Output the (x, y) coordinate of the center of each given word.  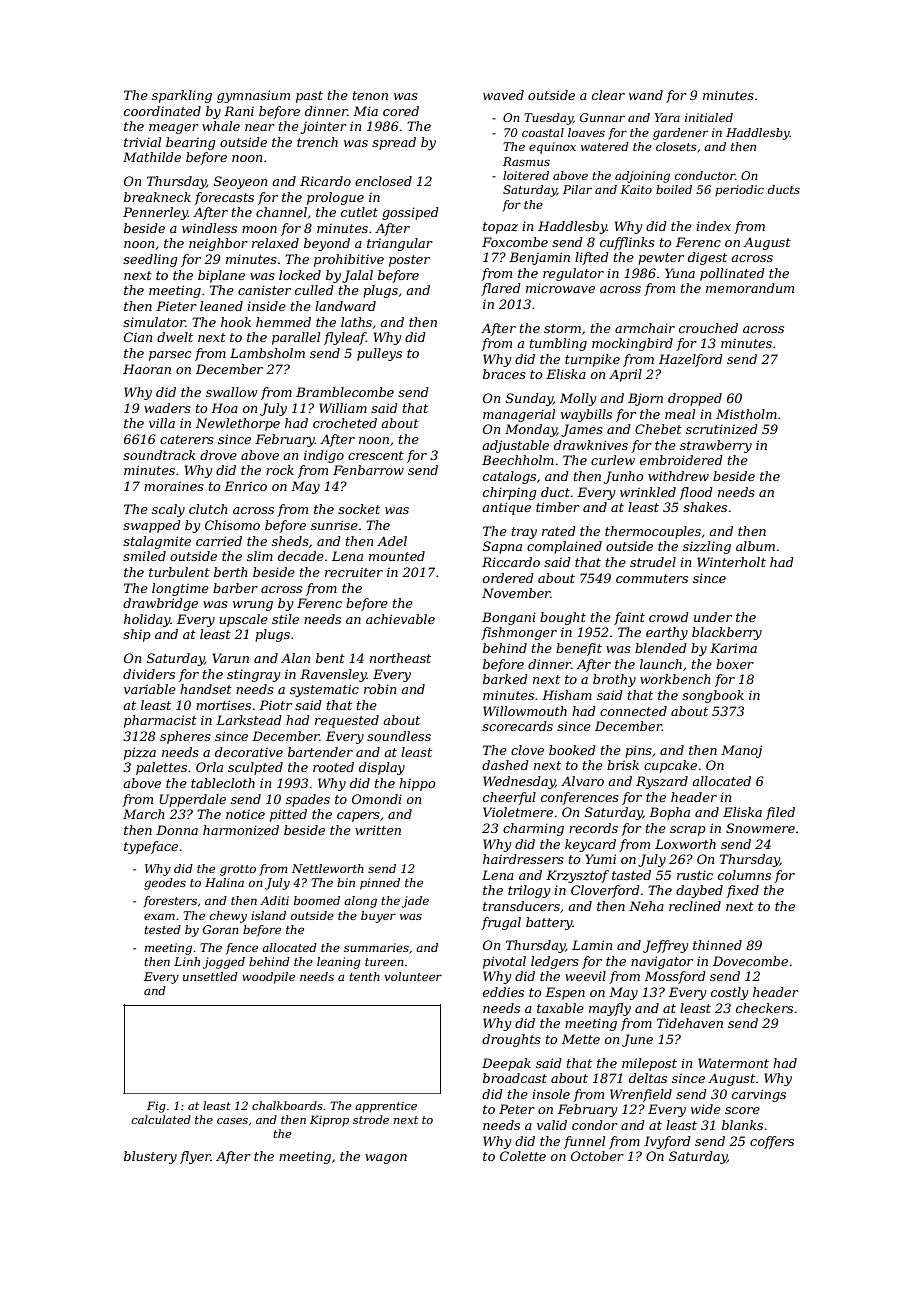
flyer (195, 1157)
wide (706, 1109)
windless (209, 228)
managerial (519, 415)
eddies (503, 992)
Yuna (680, 273)
